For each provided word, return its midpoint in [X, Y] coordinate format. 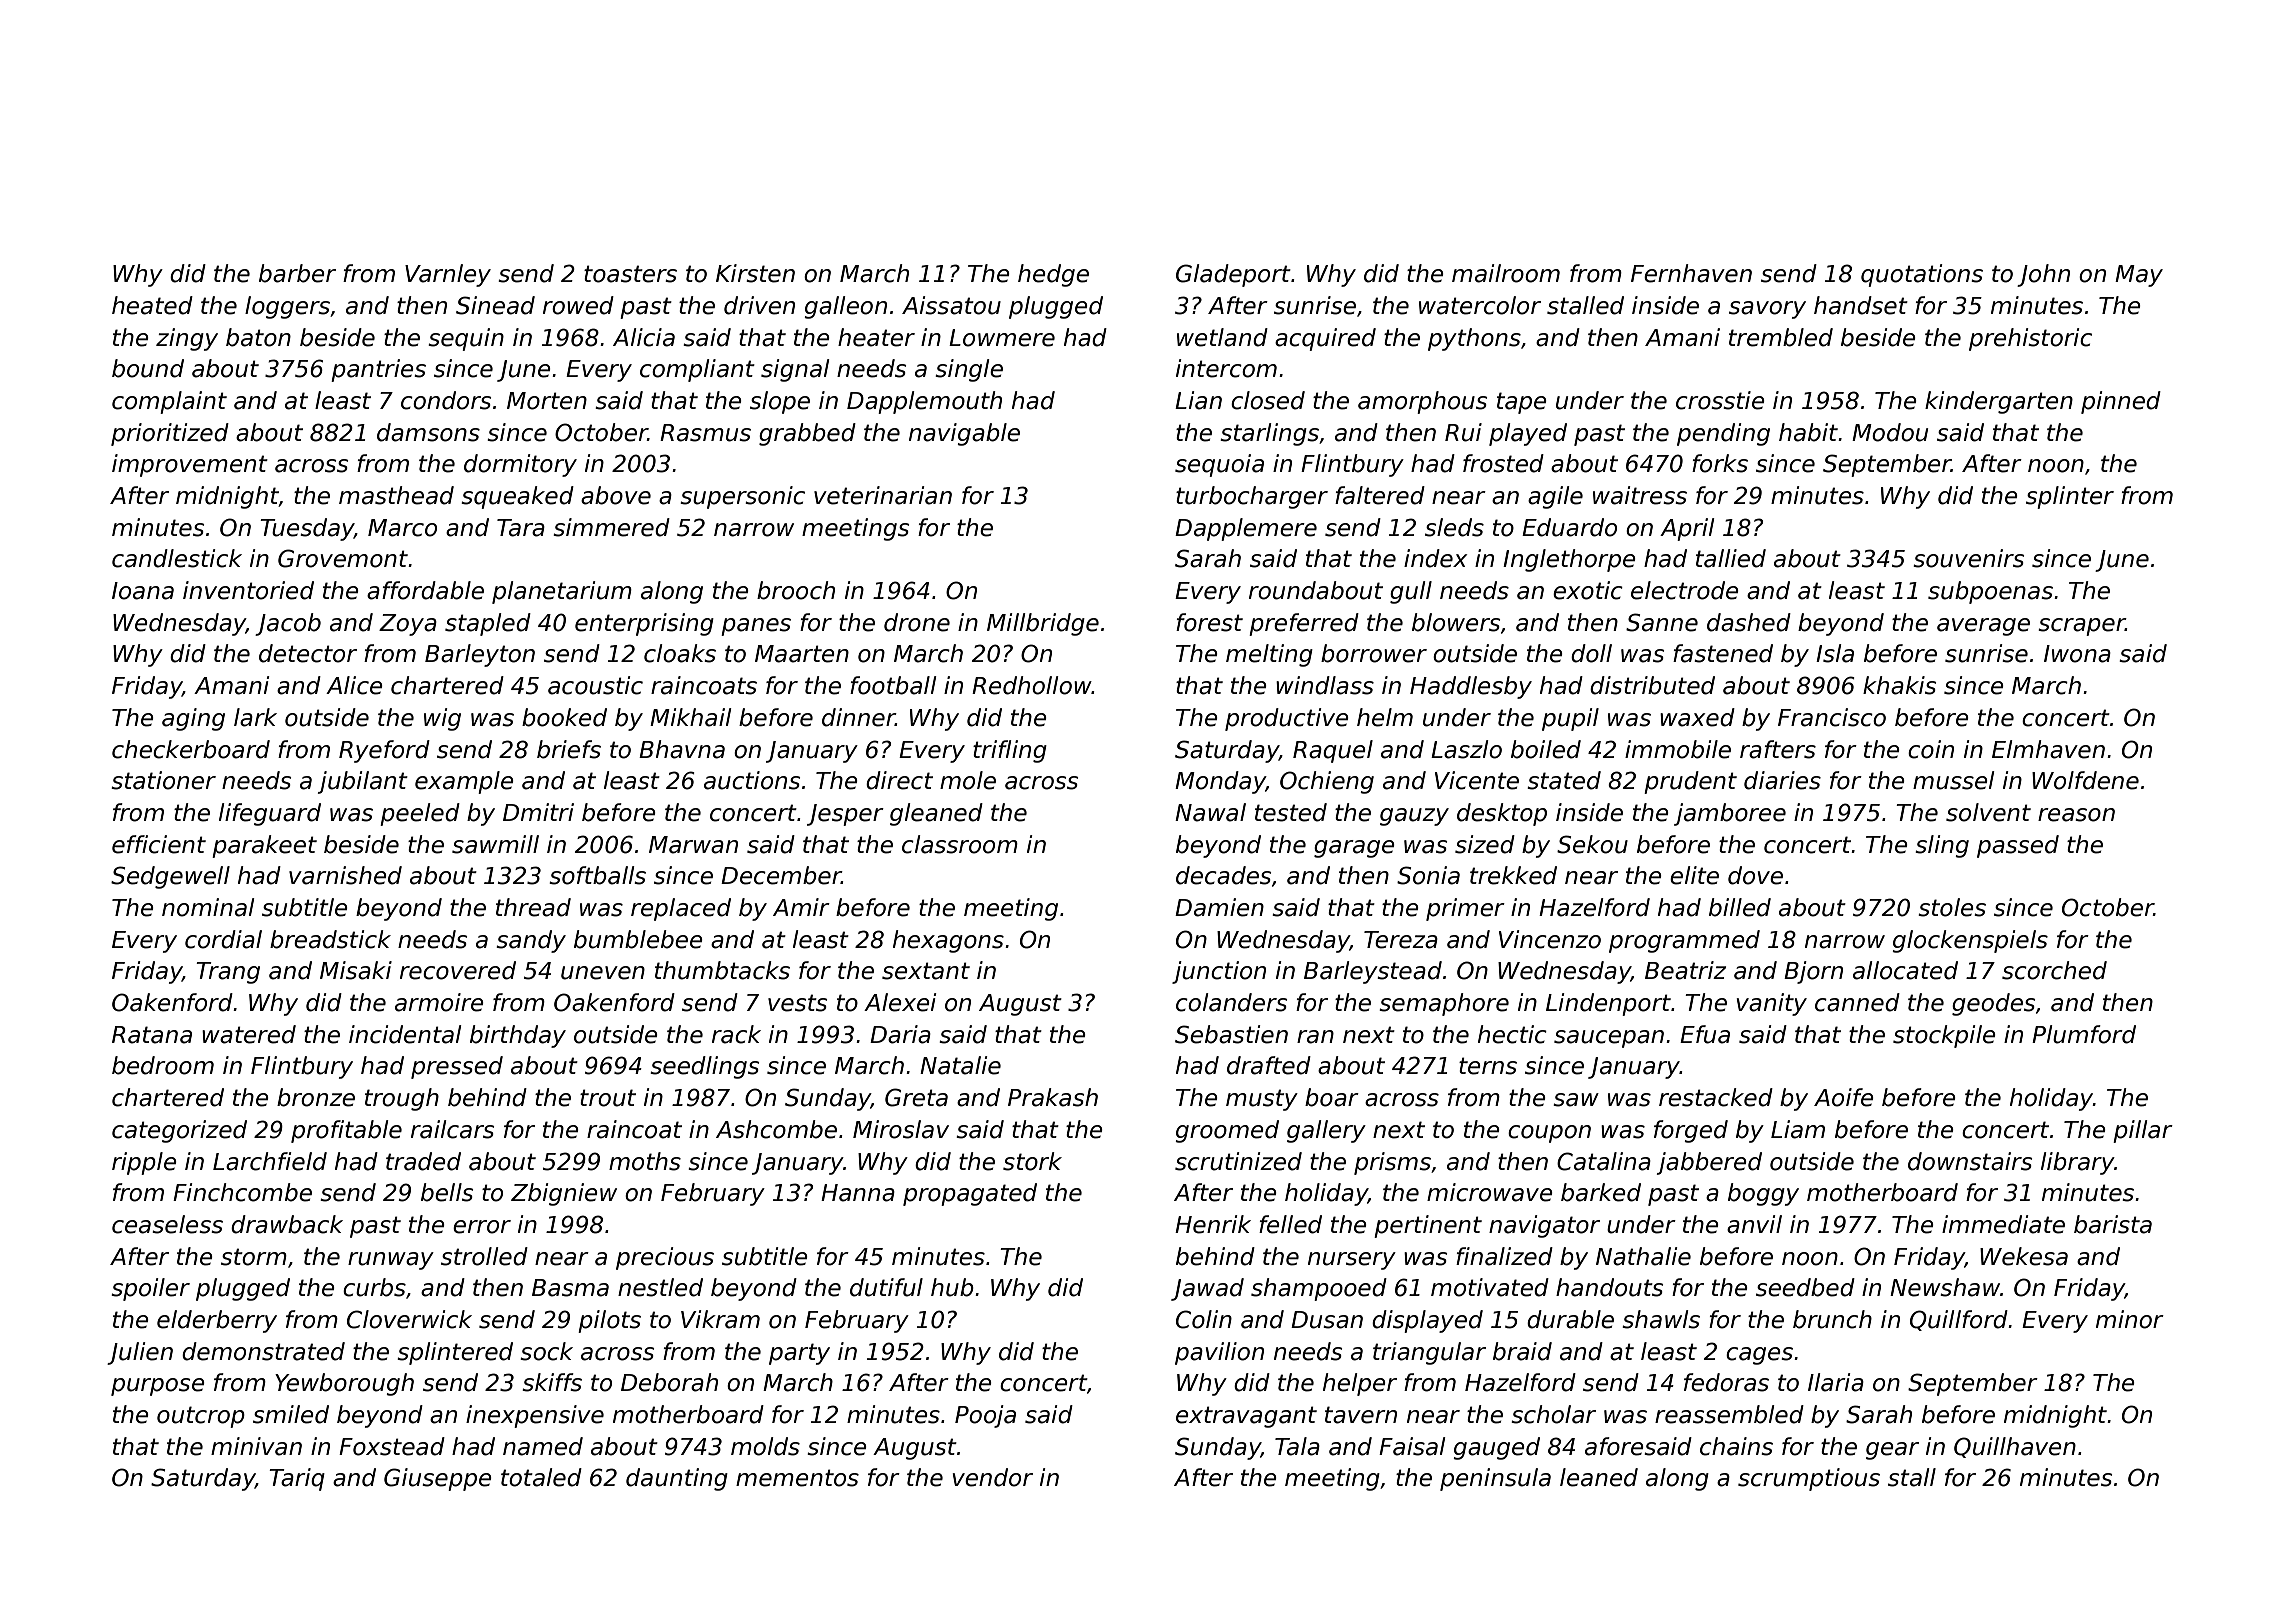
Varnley [448, 275]
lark [255, 717]
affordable [425, 590]
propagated [970, 1194]
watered [249, 1034]
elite [1694, 875]
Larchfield [270, 1161]
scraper [2082, 627]
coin [1931, 749]
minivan [256, 1446]
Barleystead [1373, 972]
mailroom [1506, 273]
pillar [2143, 1131]
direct [899, 780]
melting [1269, 655]
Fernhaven [1691, 273]
